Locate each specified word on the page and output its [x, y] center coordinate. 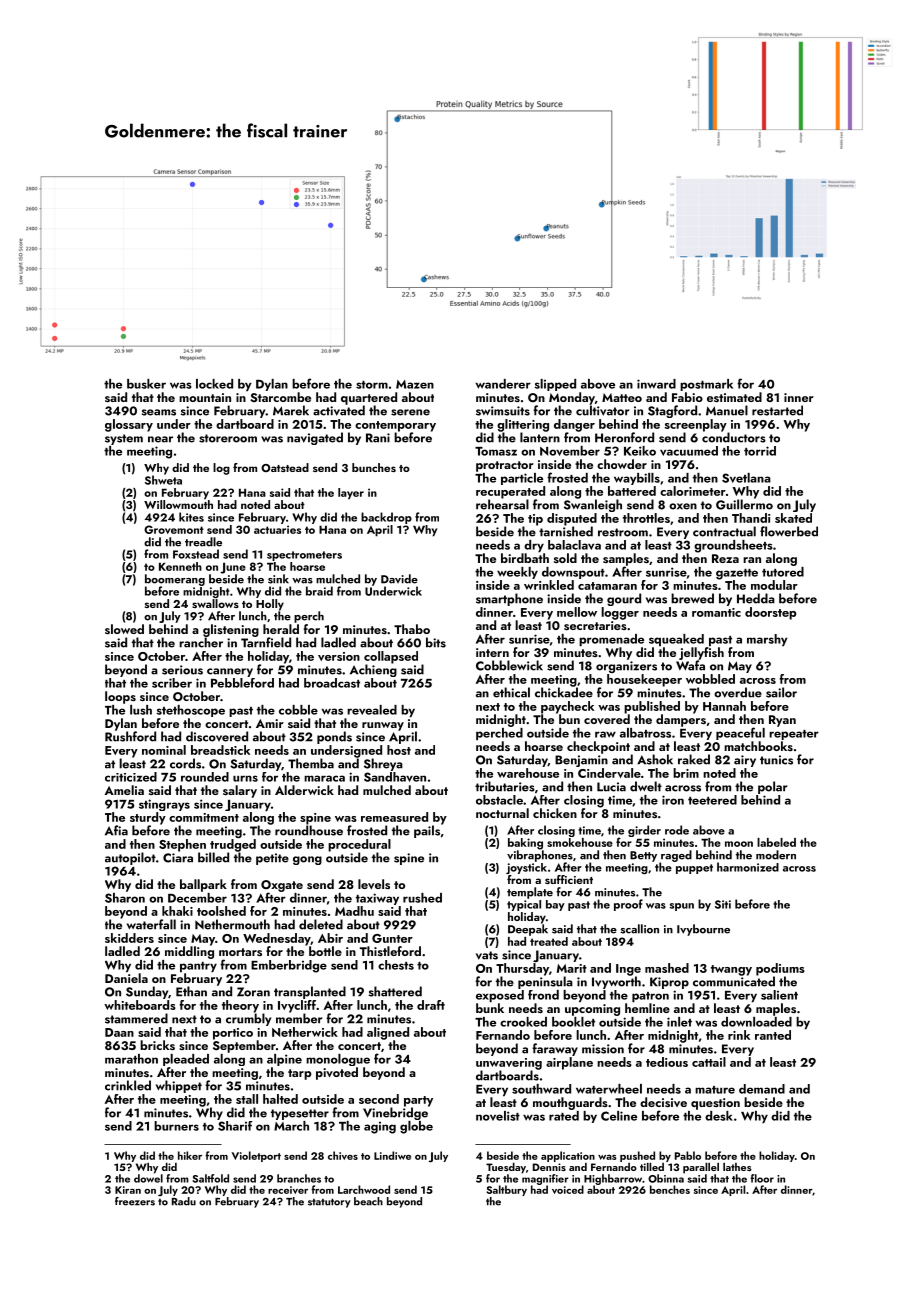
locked [214, 384]
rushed [422, 898]
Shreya [383, 764]
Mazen [415, 384]
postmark [706, 385]
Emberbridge [289, 966]
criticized [131, 777]
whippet [179, 1086]
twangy [731, 970]
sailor [781, 692]
